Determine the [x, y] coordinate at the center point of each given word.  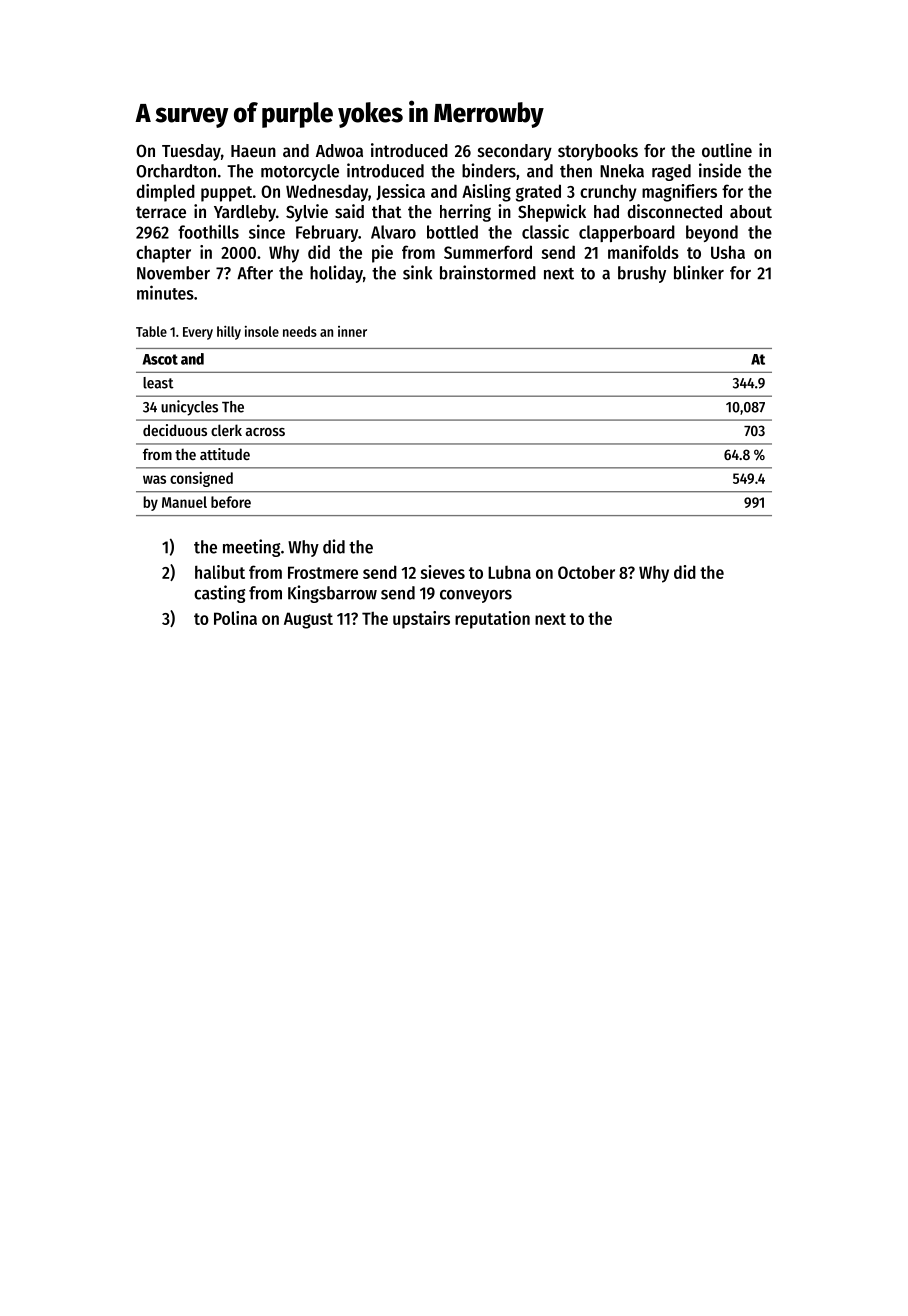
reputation [492, 620]
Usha [728, 252]
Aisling [486, 193]
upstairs [421, 620]
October [586, 572]
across [265, 432]
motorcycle [300, 172]
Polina [235, 618]
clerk [226, 430]
